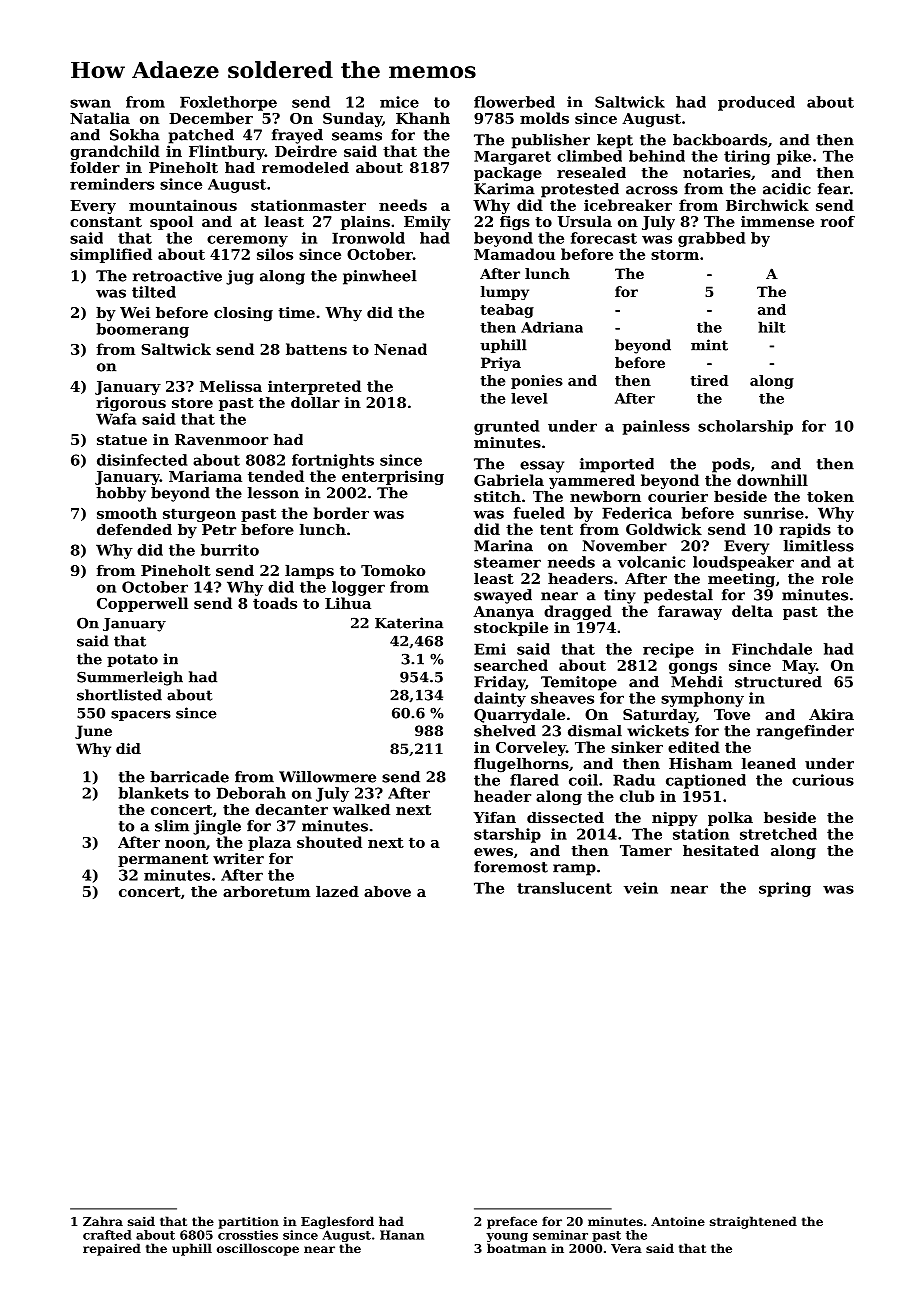 The width and height of the document is (924, 1308). I want to click on Foxlethorpe, so click(228, 103).
